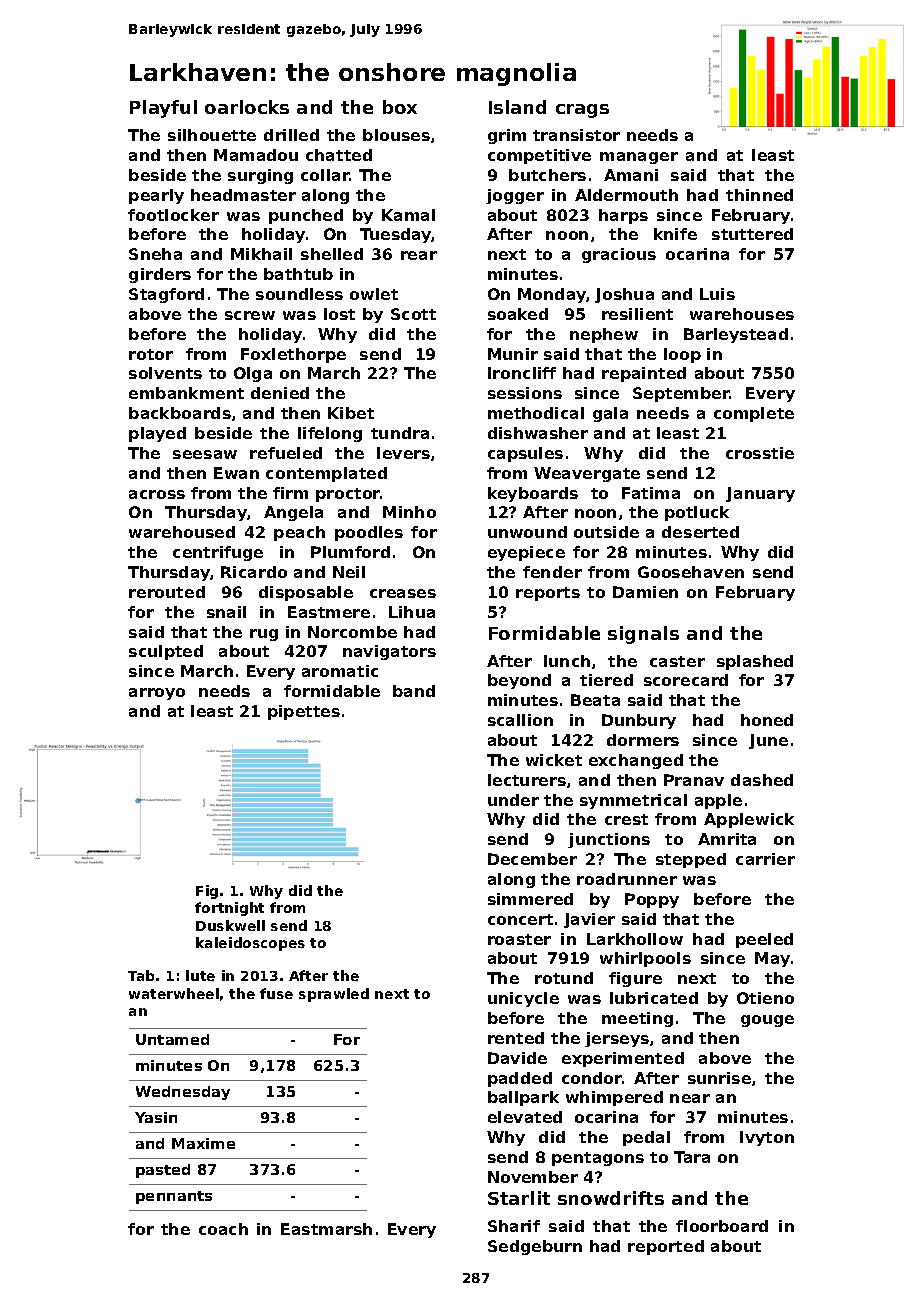  I want to click on pasted, so click(163, 1171).
